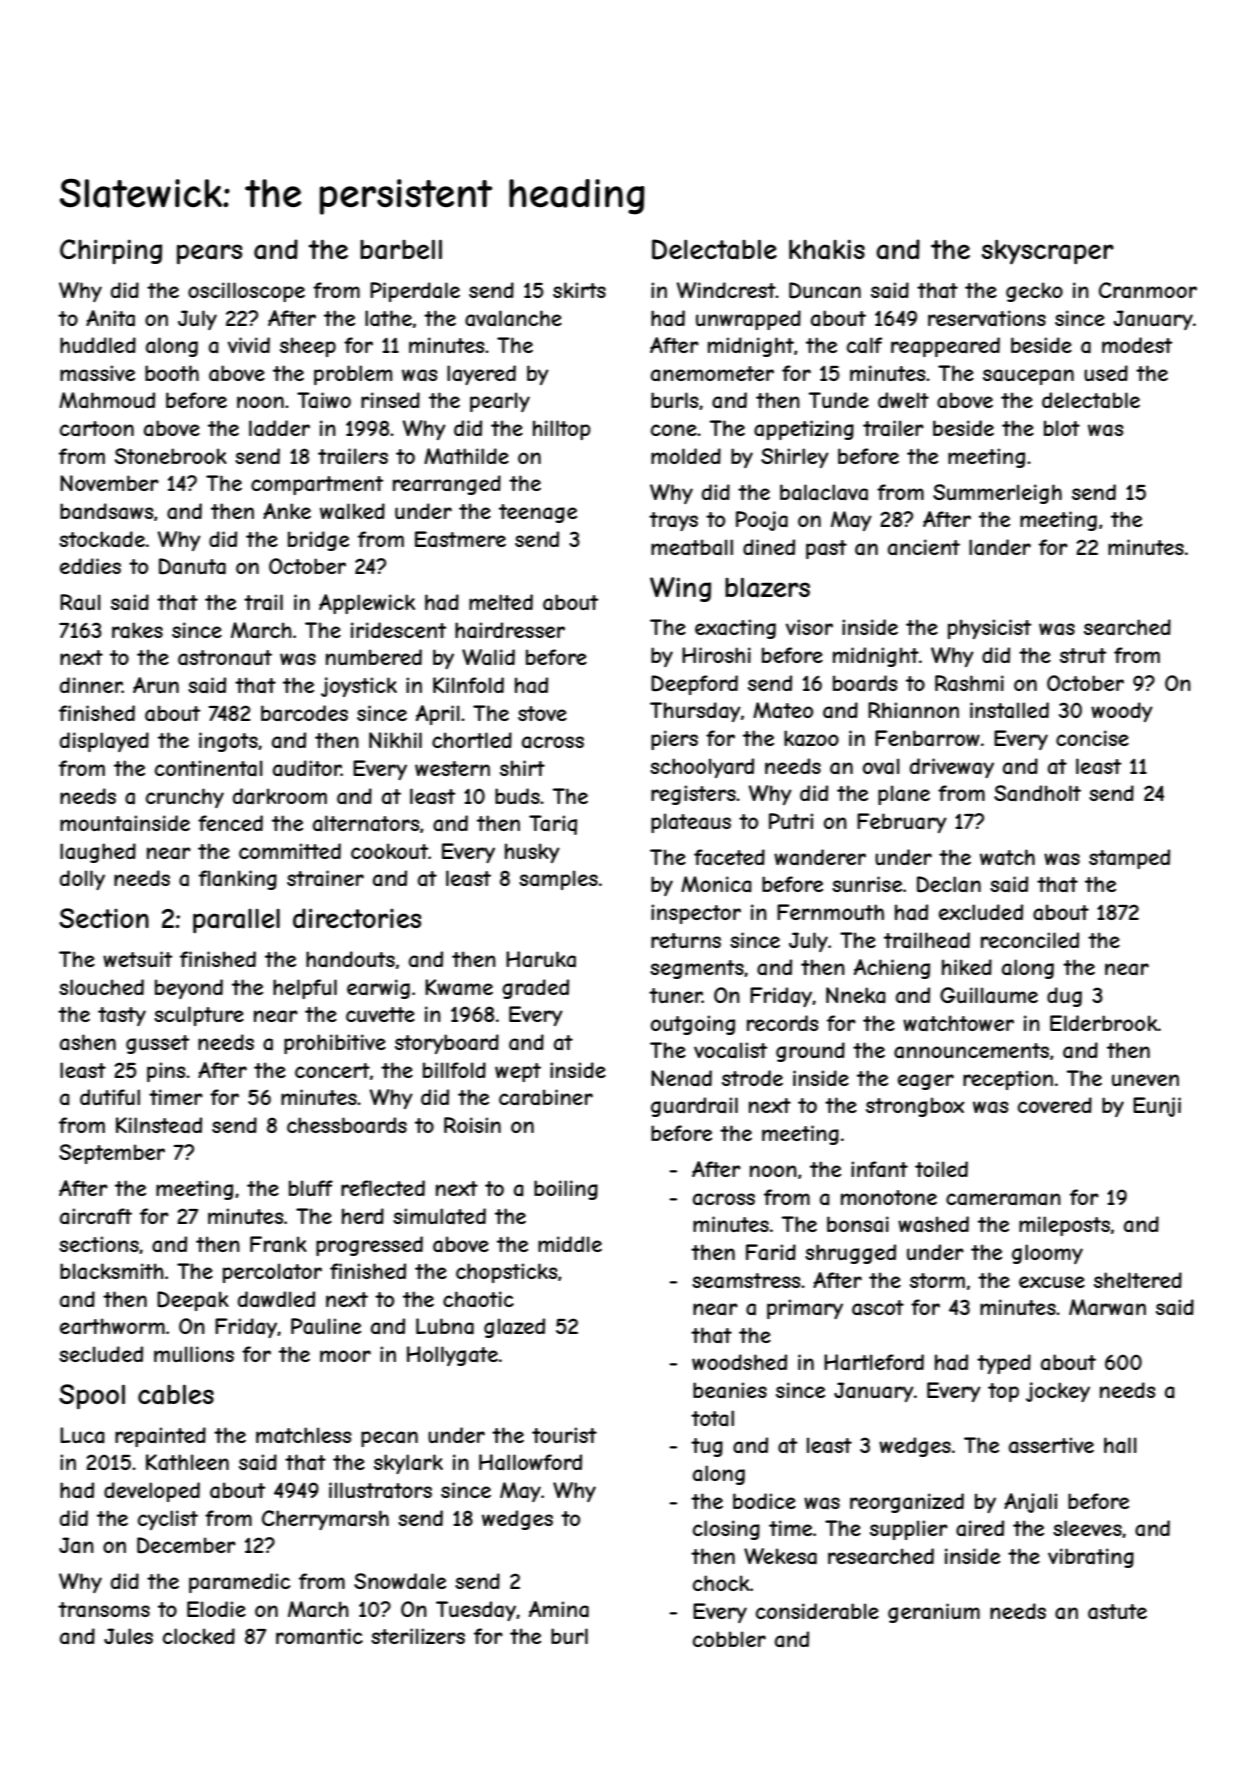 The height and width of the screenshot is (1777, 1257). I want to click on covered, so click(1055, 1105).
